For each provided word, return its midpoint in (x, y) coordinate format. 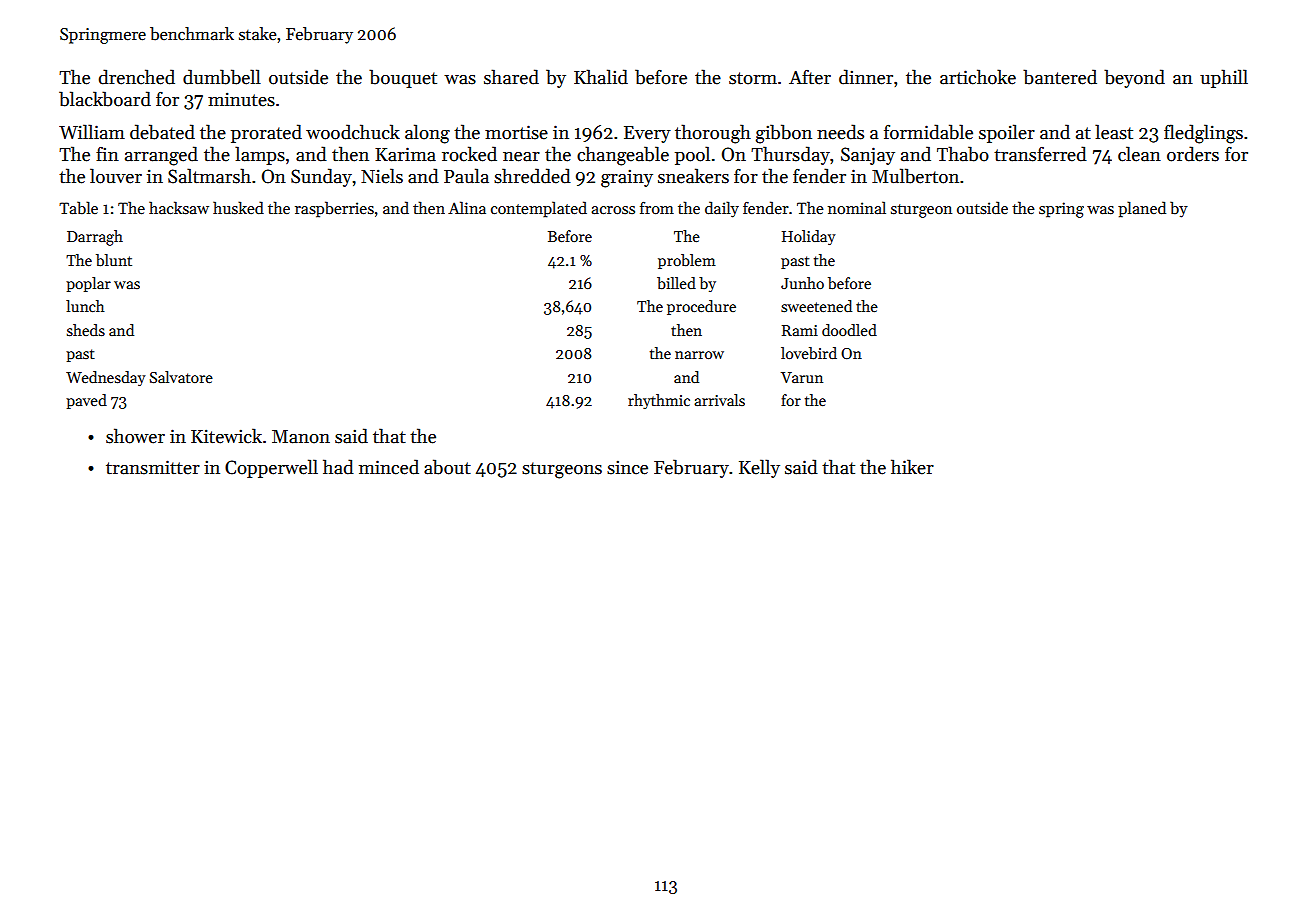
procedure (701, 307)
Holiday (809, 237)
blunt (114, 260)
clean (1139, 154)
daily (722, 209)
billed (676, 283)
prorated (266, 133)
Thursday (790, 155)
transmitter (153, 467)
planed (1142, 209)
